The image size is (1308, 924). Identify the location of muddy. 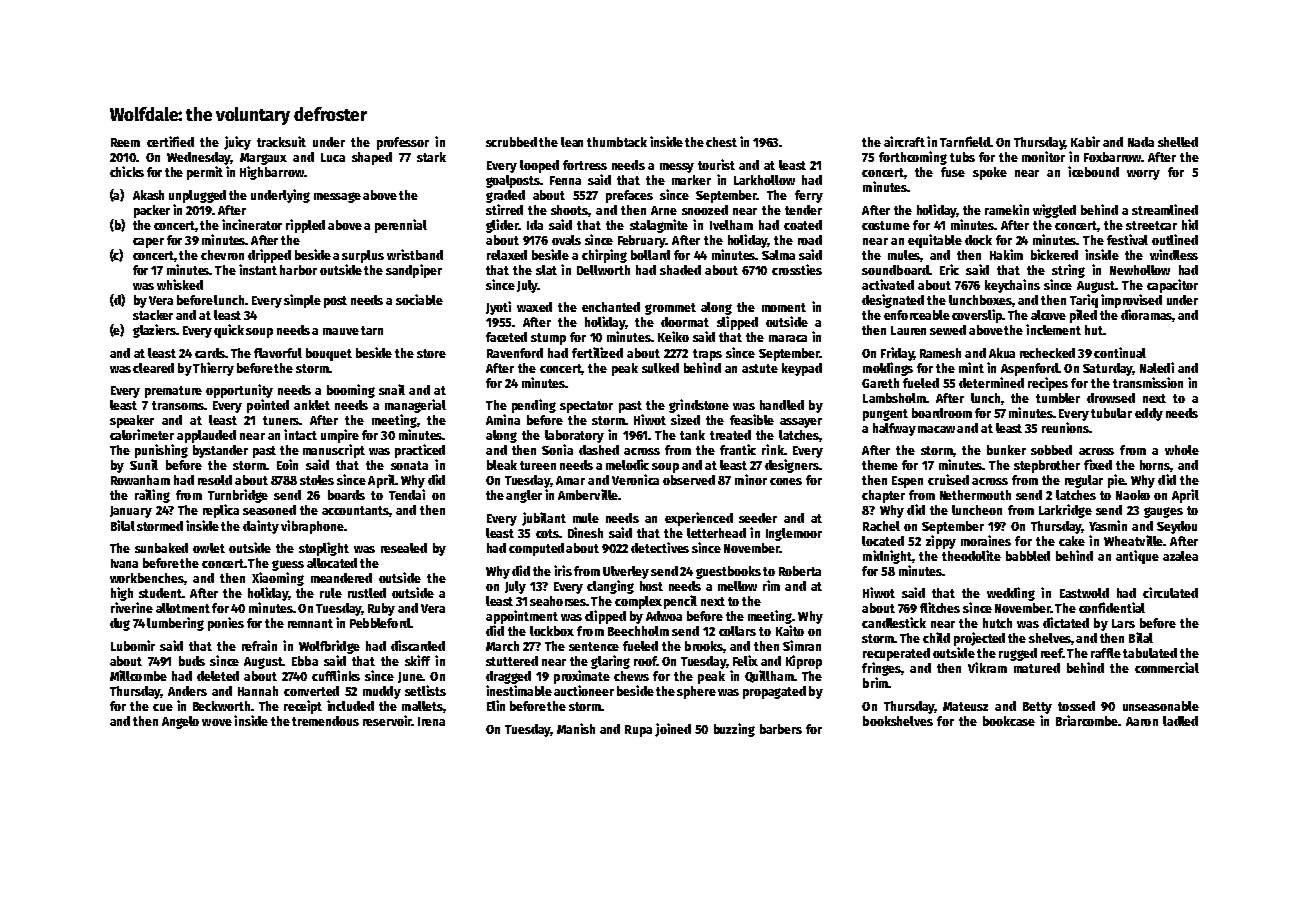
(382, 692).
